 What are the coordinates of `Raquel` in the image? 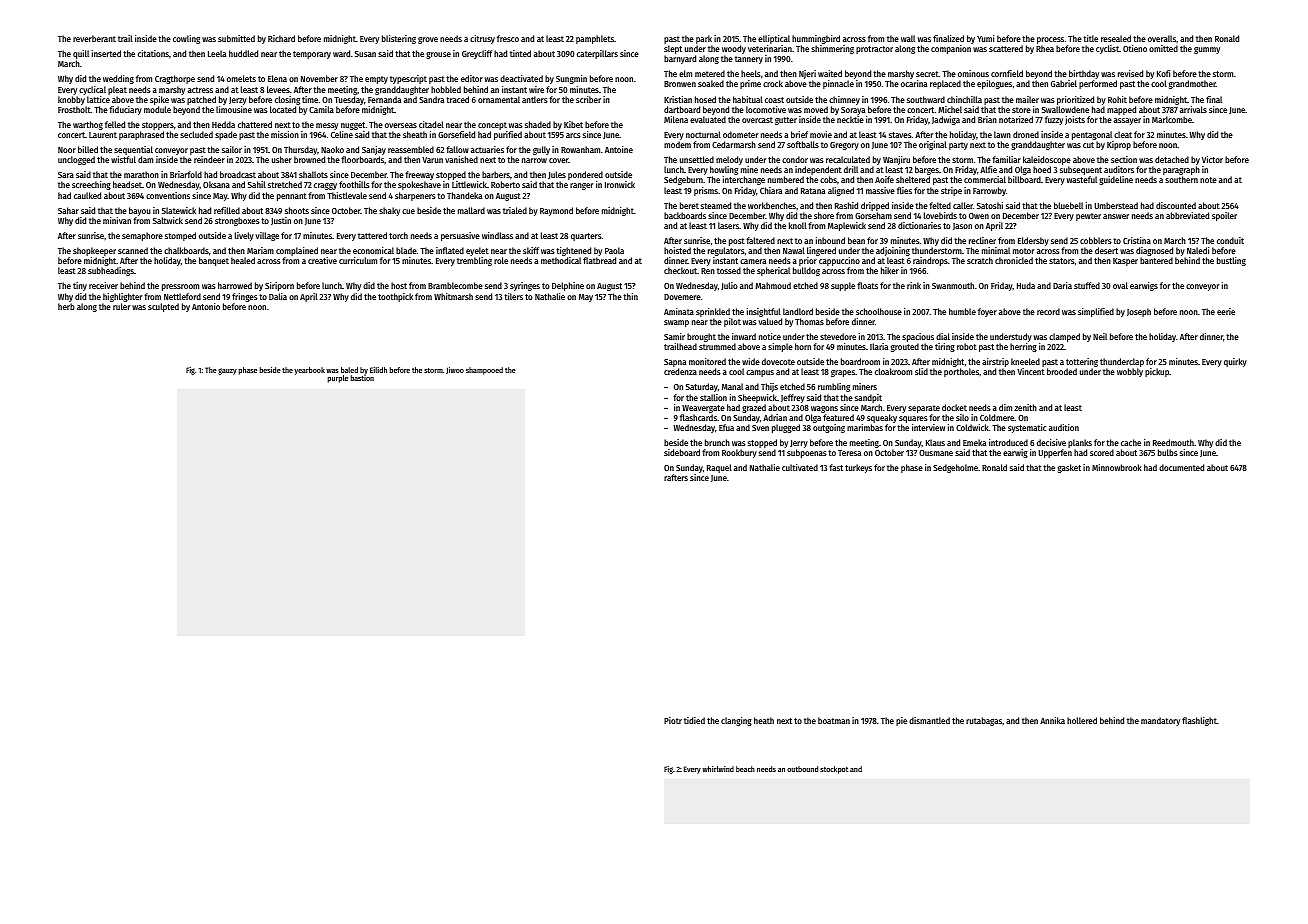 It's located at (719, 468).
